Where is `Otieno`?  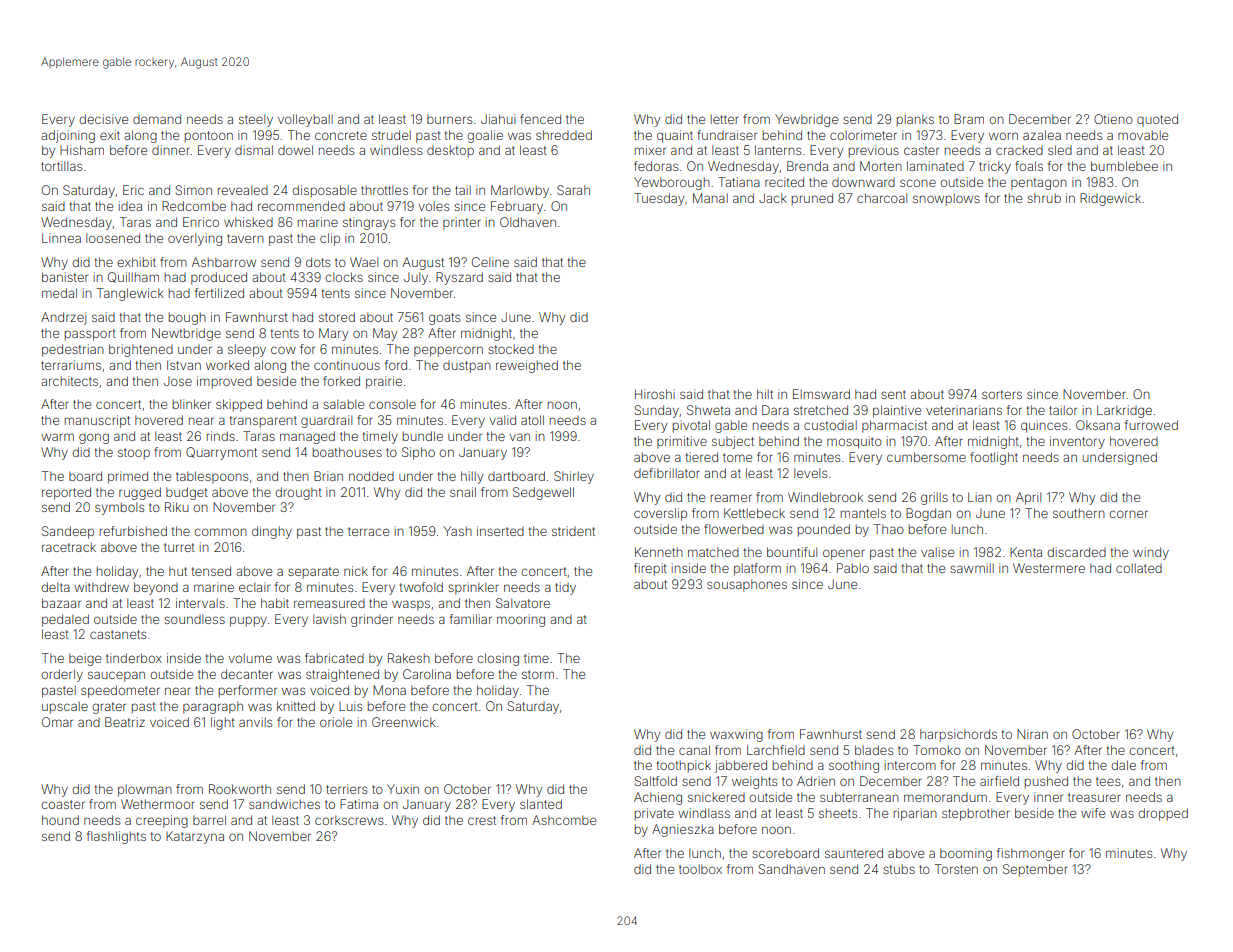 Otieno is located at coordinates (1113, 119).
